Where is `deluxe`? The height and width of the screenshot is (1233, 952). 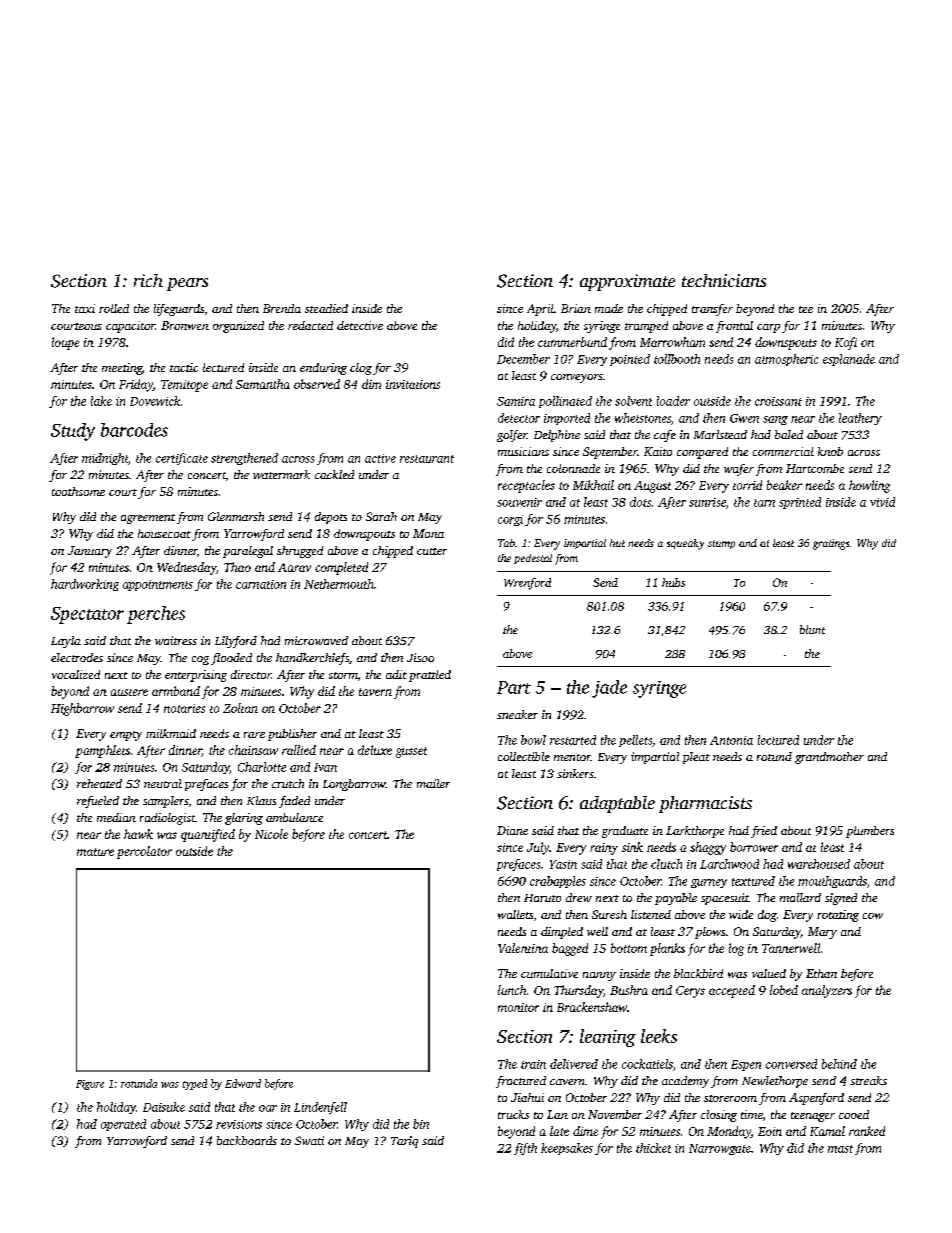 deluxe is located at coordinates (375, 750).
